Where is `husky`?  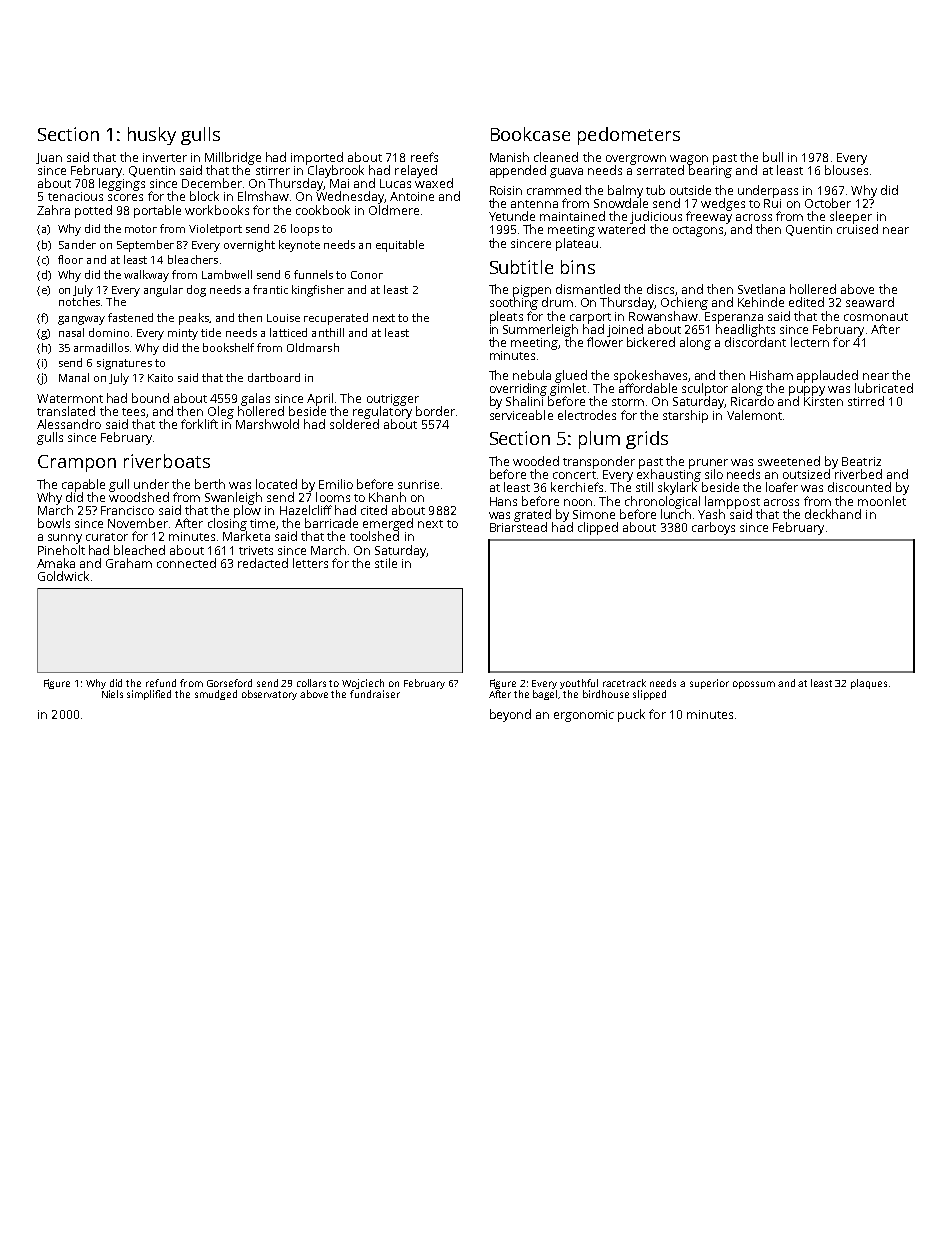
husky is located at coordinates (152, 136).
